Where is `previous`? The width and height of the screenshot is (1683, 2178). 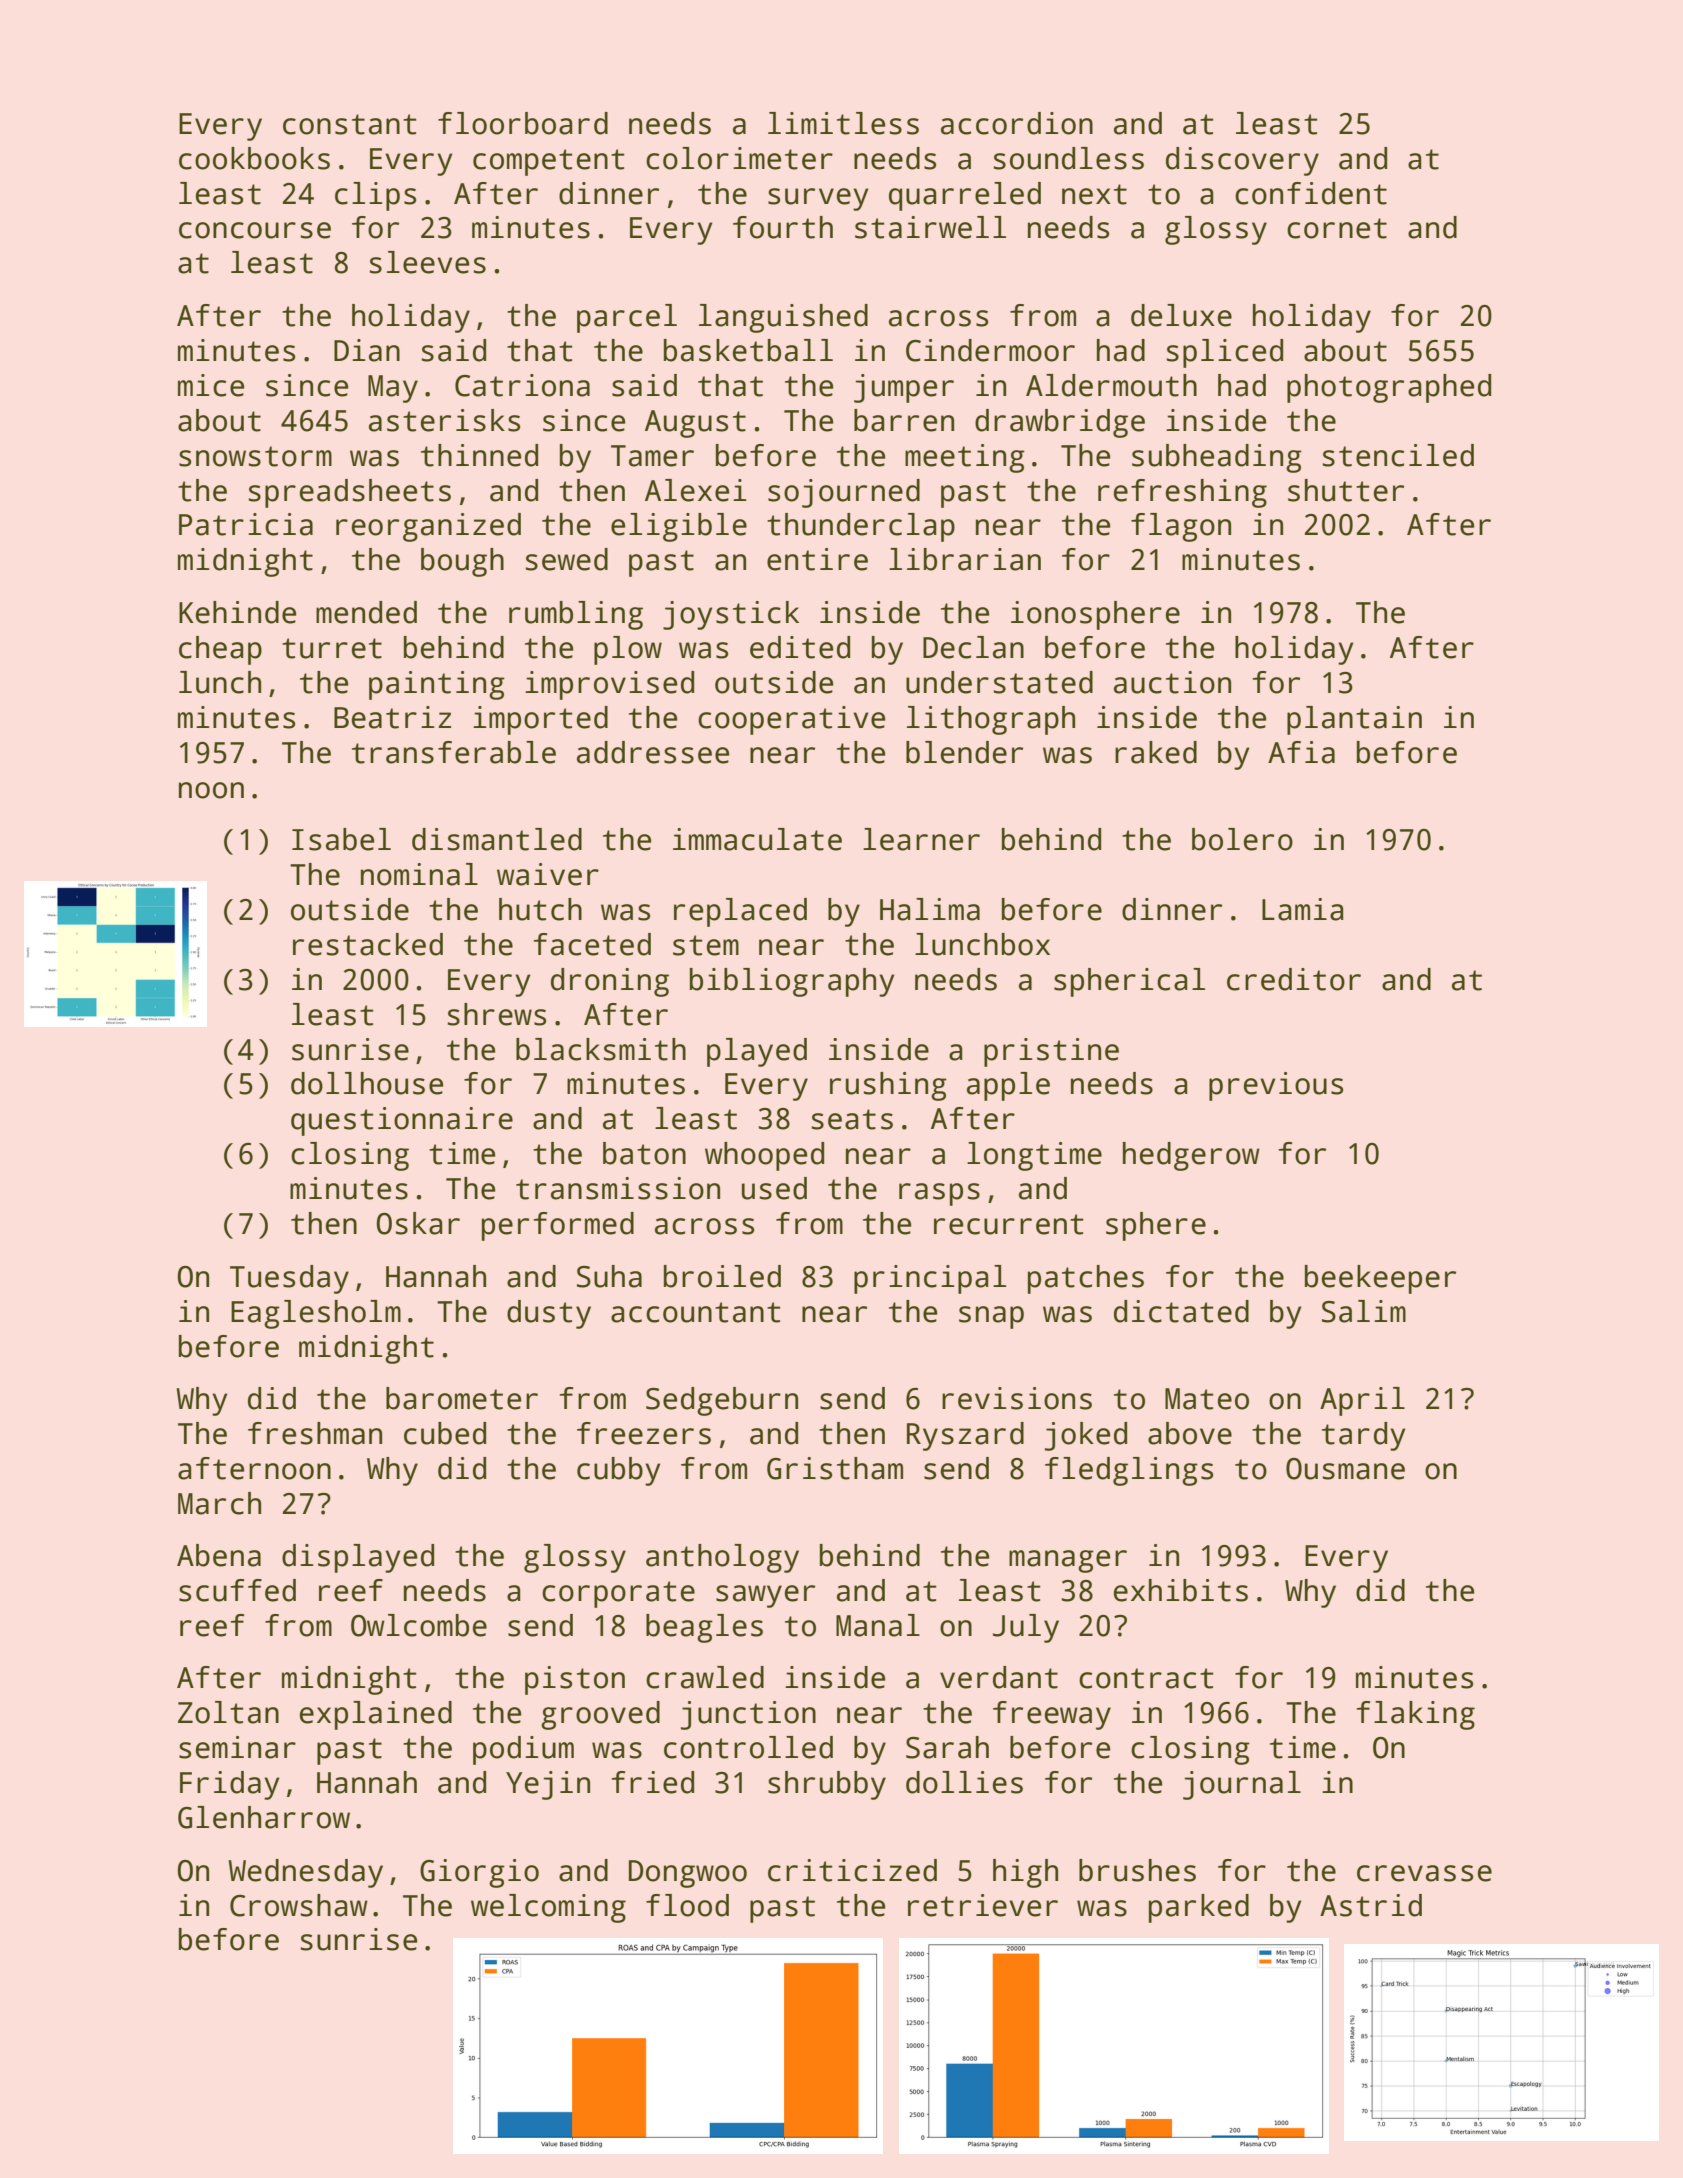
previous is located at coordinates (1276, 1086).
